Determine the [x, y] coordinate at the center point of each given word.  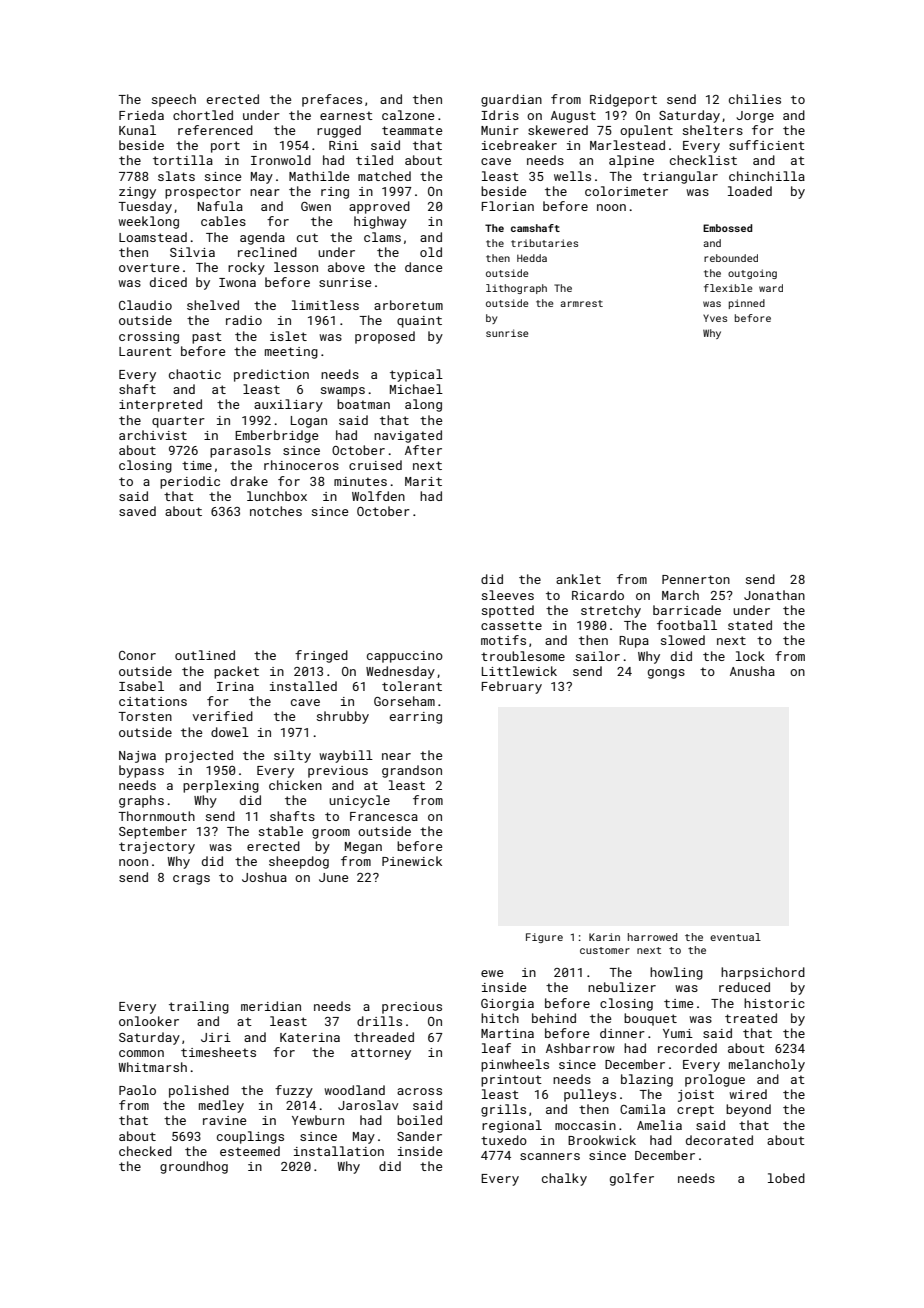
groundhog [194, 1167]
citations [153, 701]
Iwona [237, 282]
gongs [666, 674]
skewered [558, 130]
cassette [511, 625]
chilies [755, 99]
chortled [203, 115]
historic [774, 1003]
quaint [419, 322]
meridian [271, 1006]
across [419, 1091]
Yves [715, 318]
